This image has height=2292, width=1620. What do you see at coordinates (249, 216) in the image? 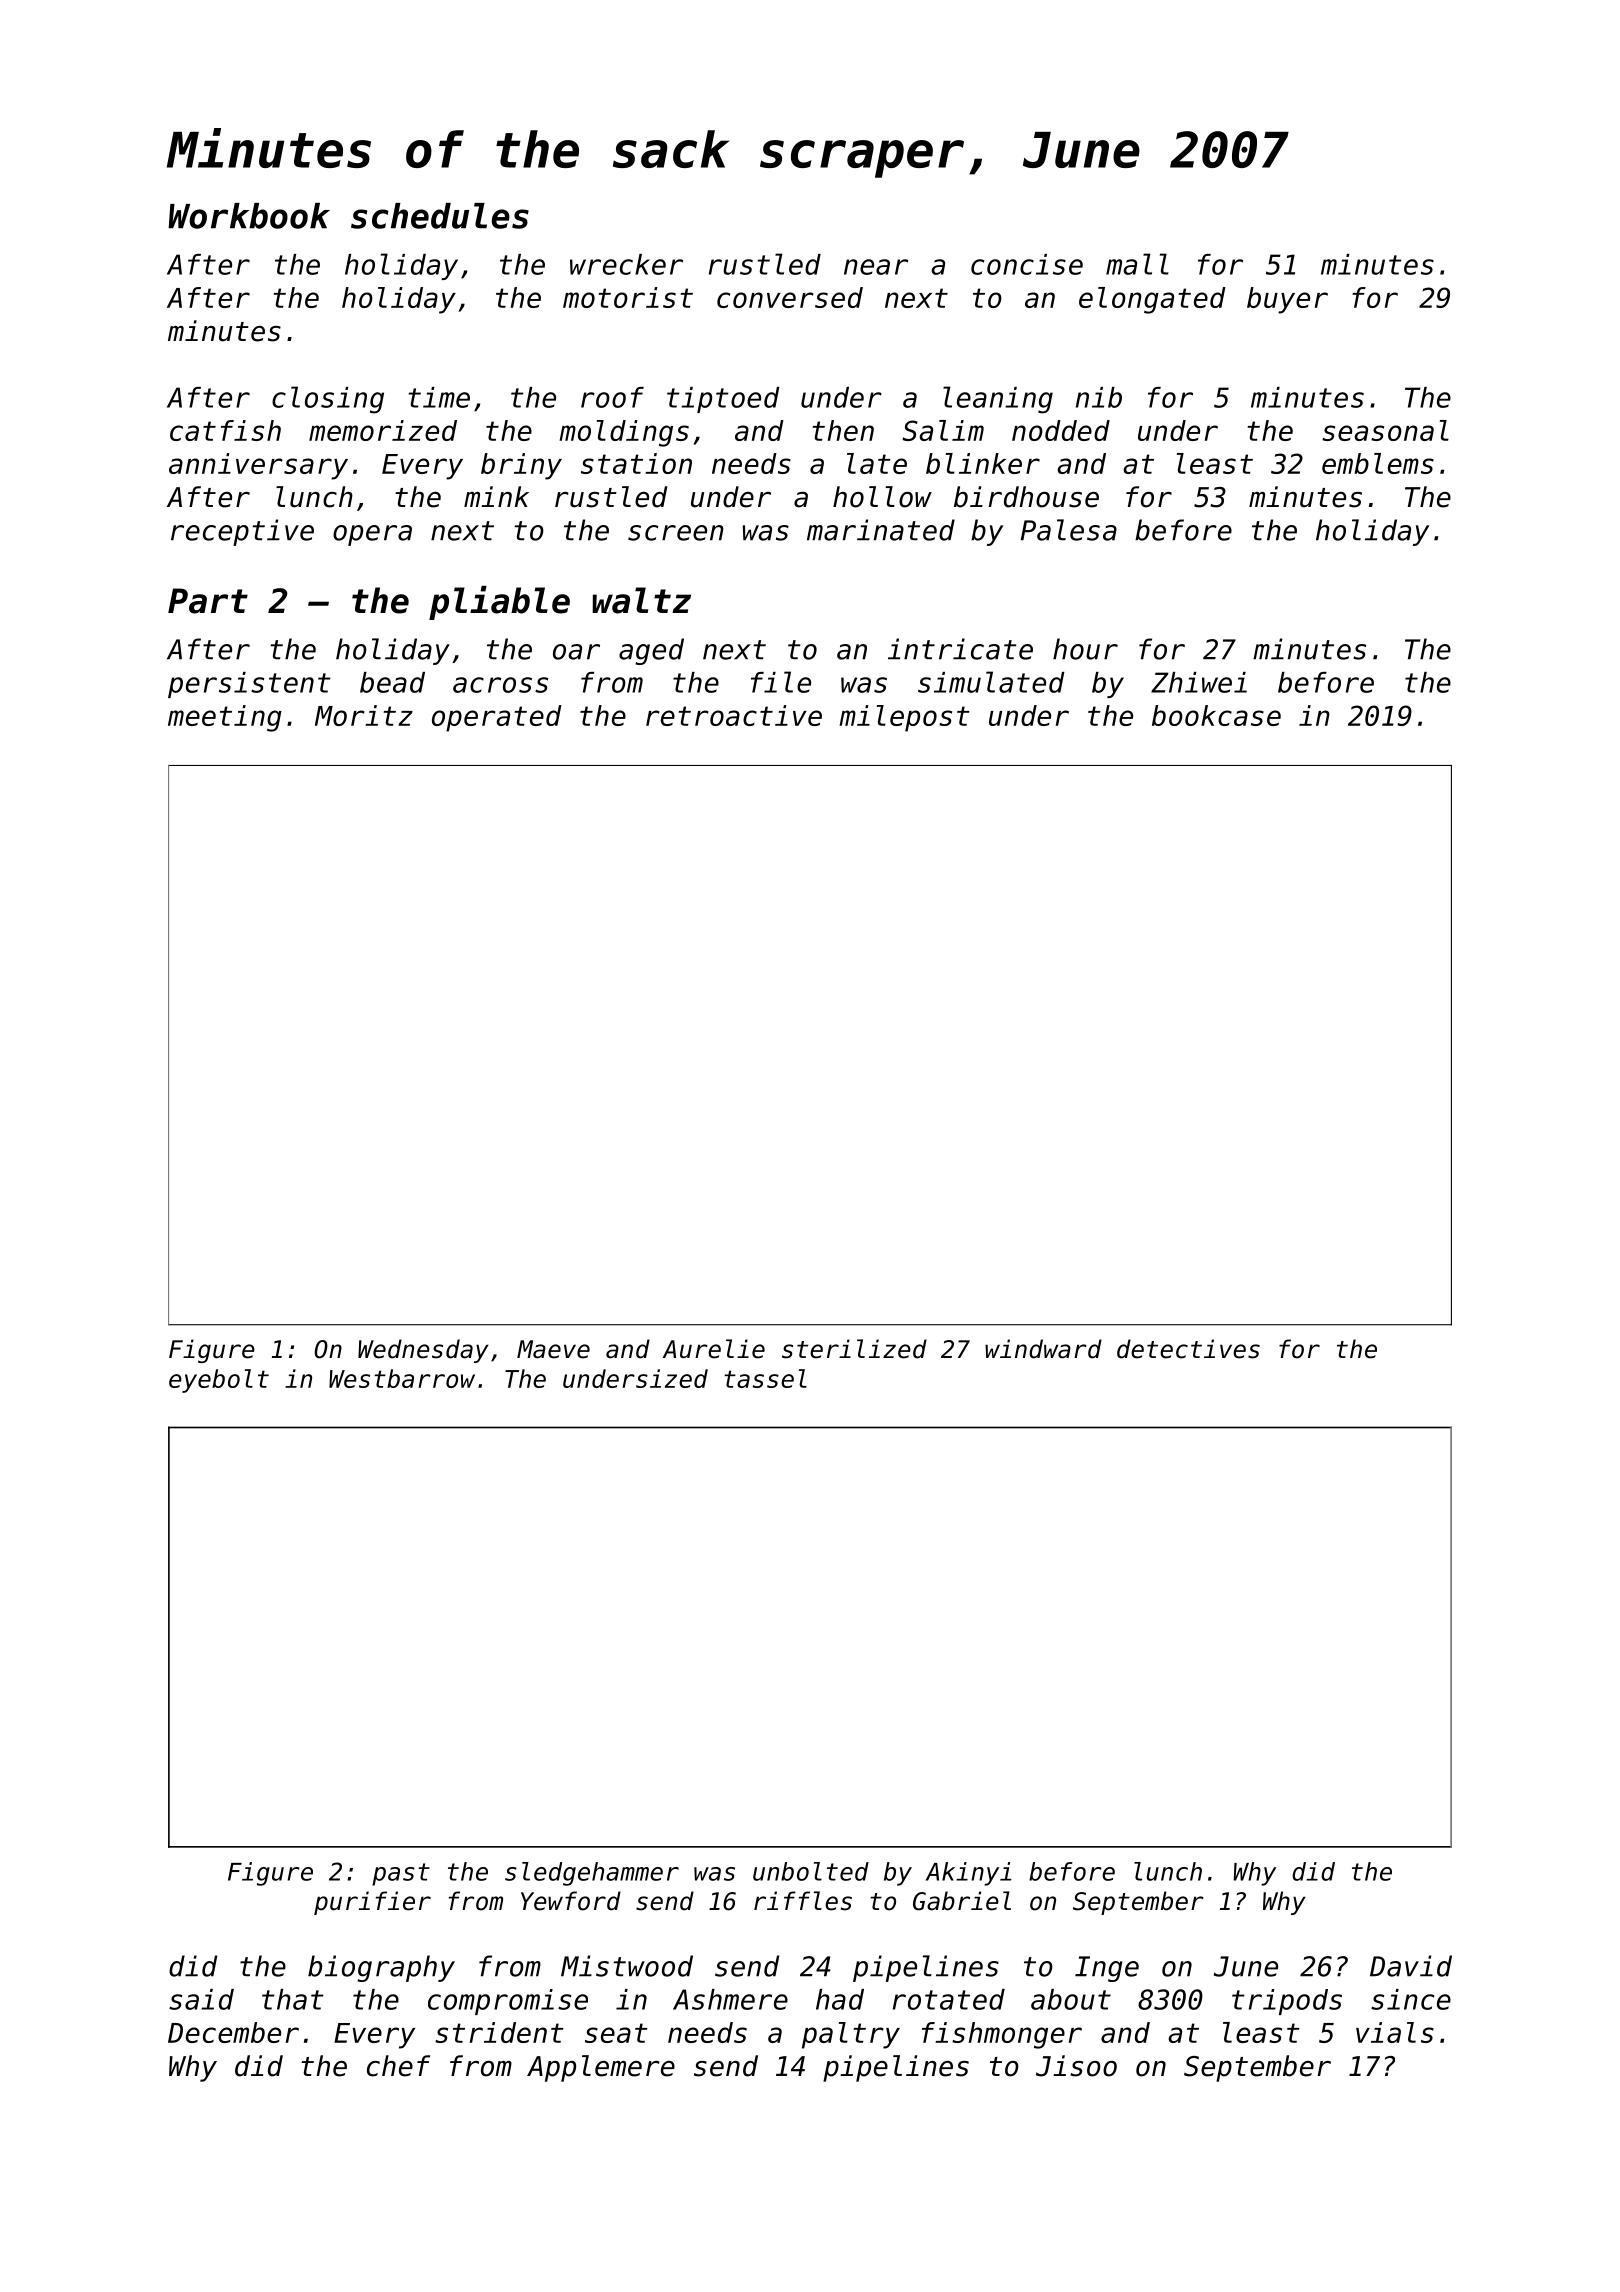
I see `Workbook` at bounding box center [249, 216].
